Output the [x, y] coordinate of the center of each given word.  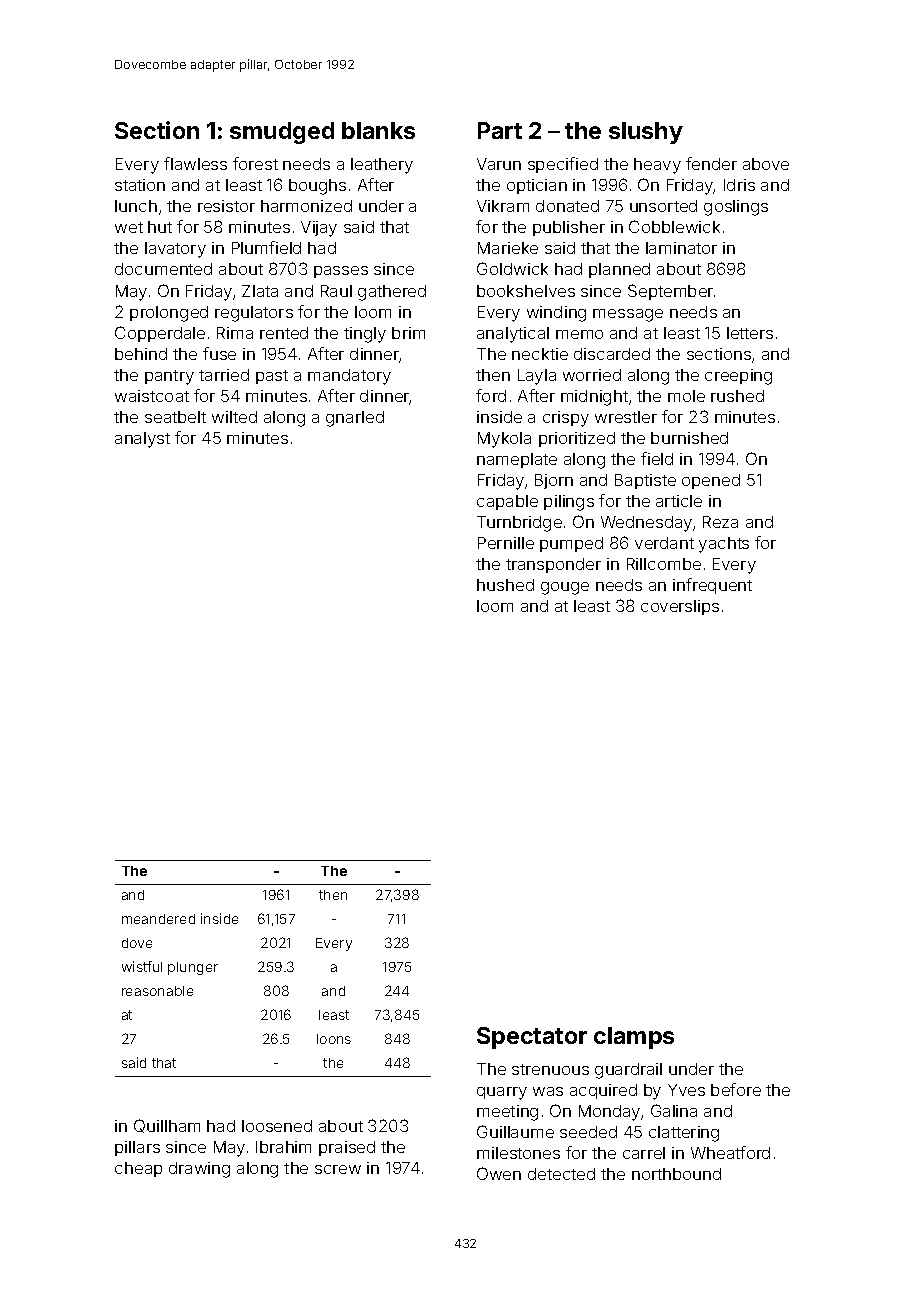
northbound [676, 1174]
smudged [282, 133]
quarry [502, 1093]
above [766, 164]
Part [500, 130]
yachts [724, 545]
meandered [158, 919]
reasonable [157, 991]
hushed [505, 585]
